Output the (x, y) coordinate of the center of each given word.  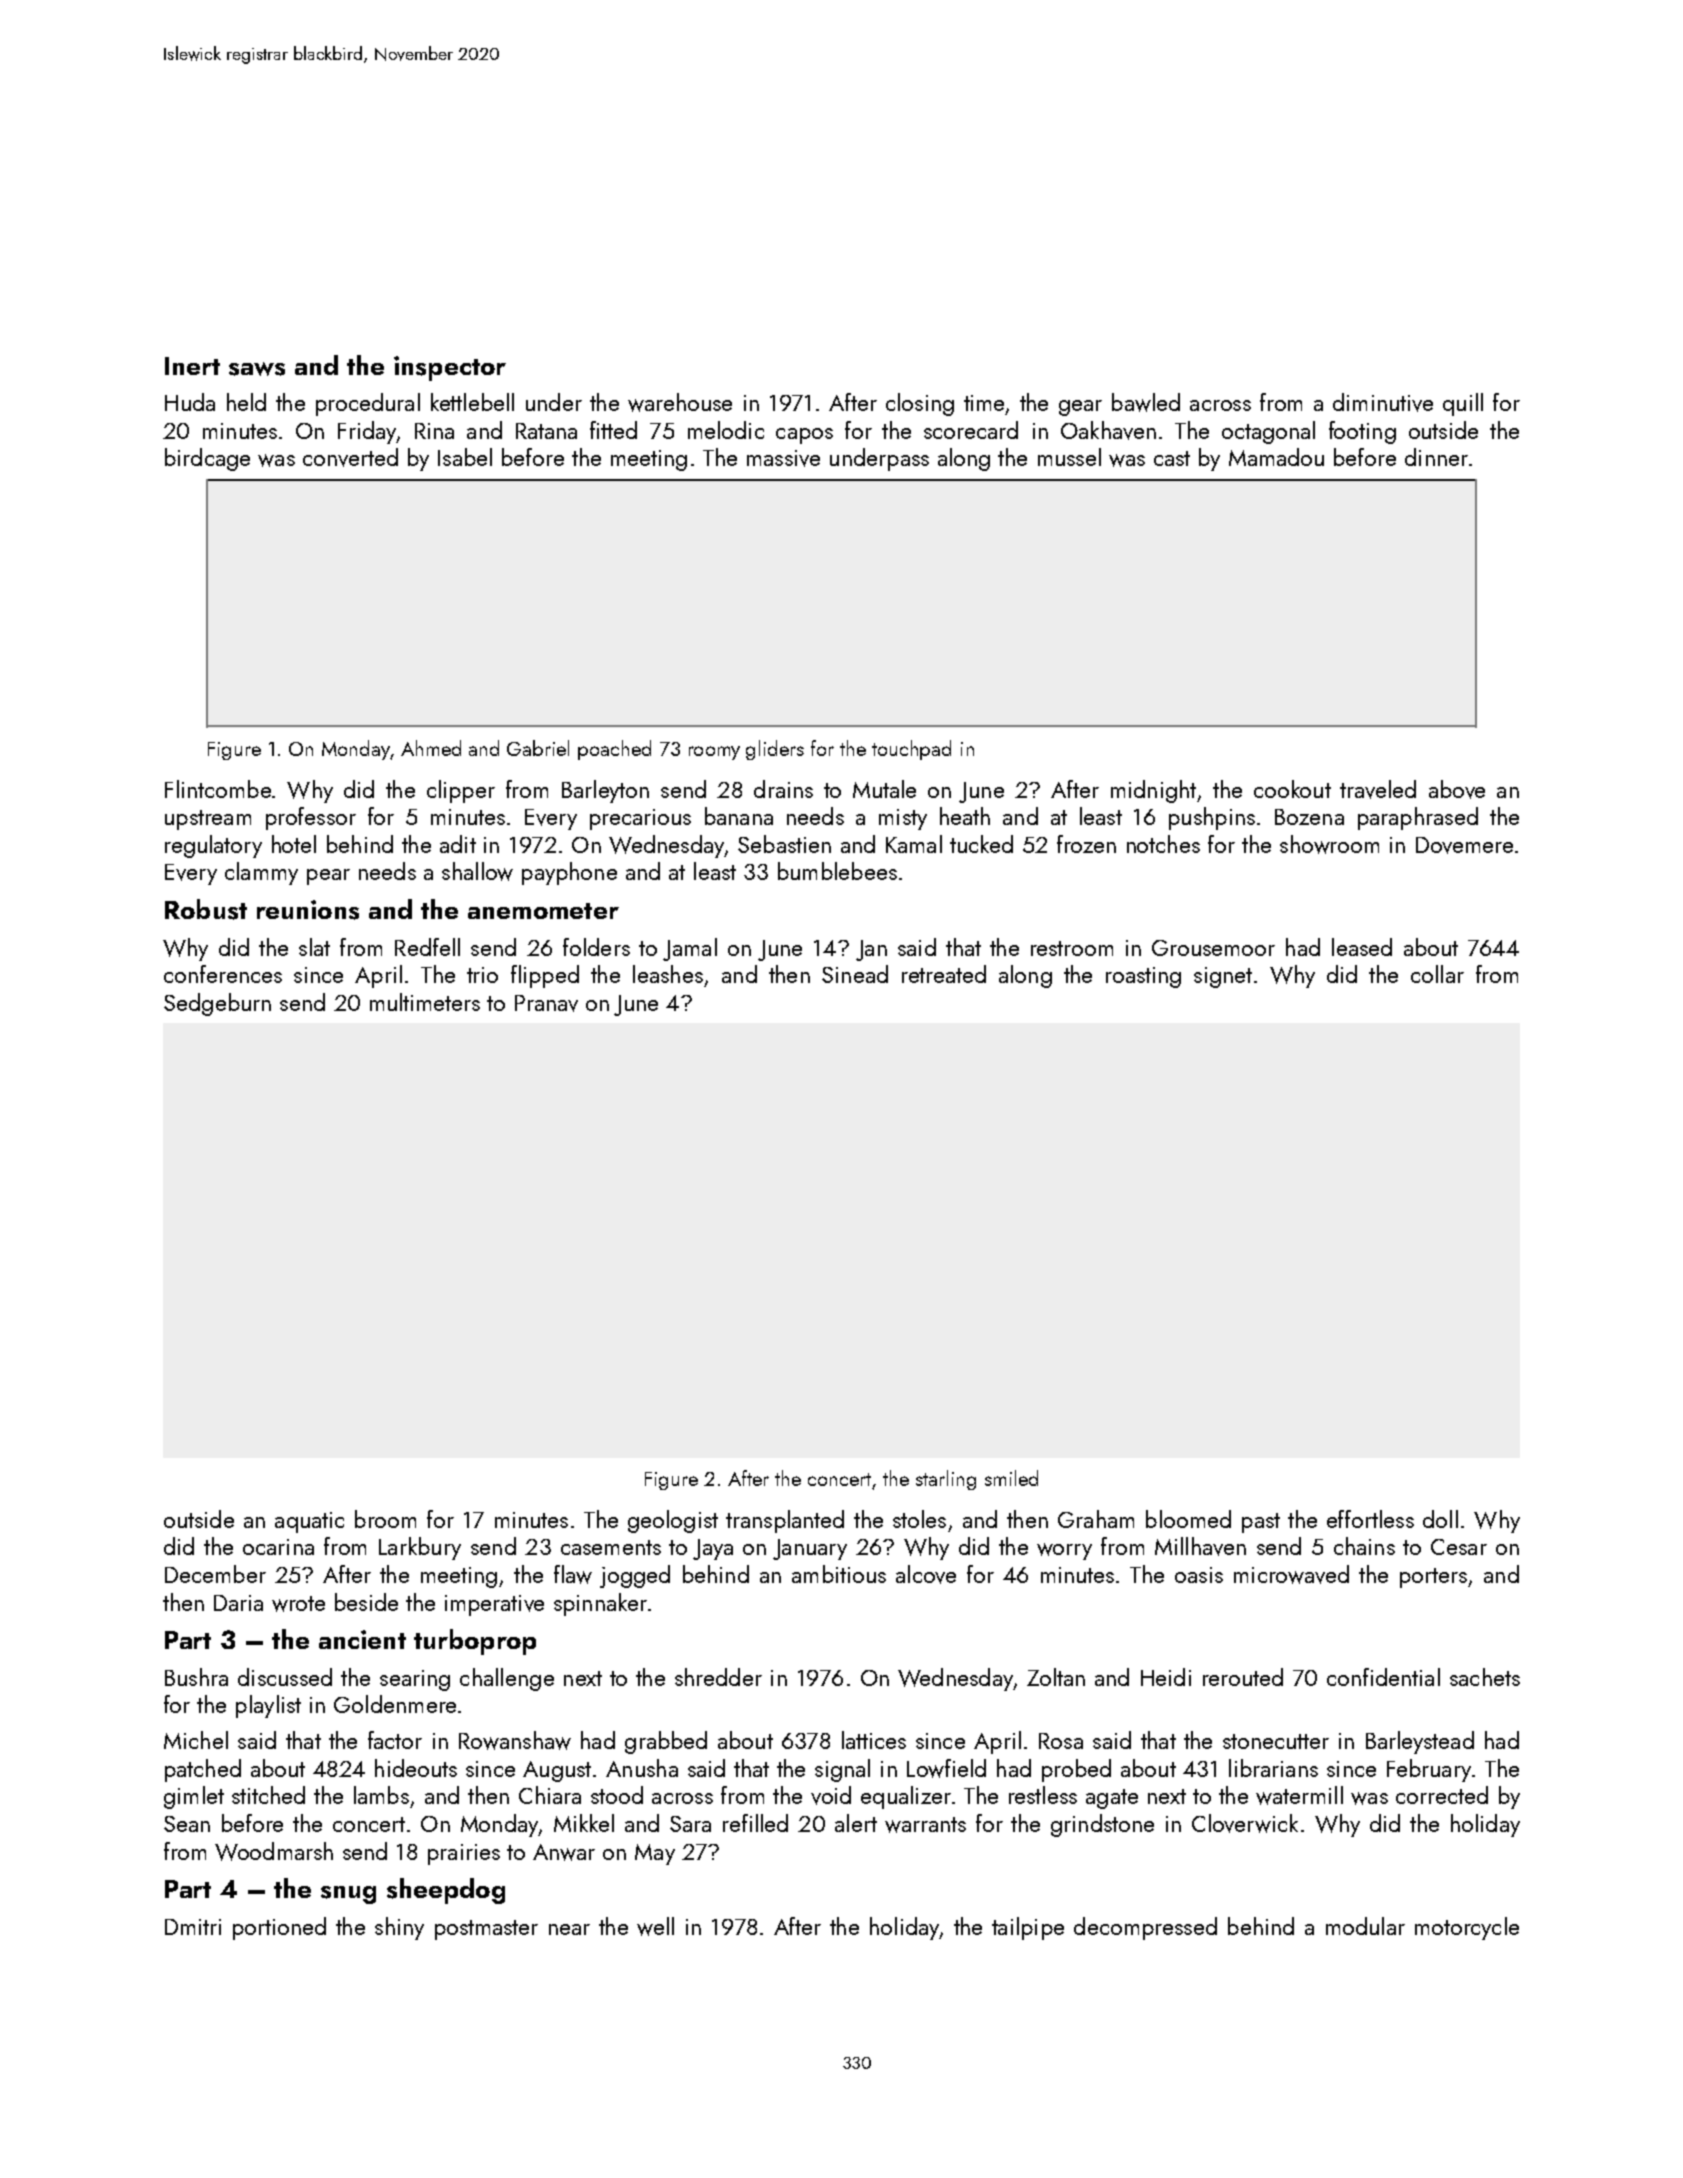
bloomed (1188, 1519)
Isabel (465, 457)
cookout (1292, 789)
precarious (640, 819)
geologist (673, 1521)
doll (1440, 1519)
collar (1437, 974)
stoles (919, 1519)
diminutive (1383, 402)
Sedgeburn (217, 1004)
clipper (461, 791)
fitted (613, 430)
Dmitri (193, 1927)
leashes (668, 974)
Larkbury (420, 1548)
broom (385, 1519)
